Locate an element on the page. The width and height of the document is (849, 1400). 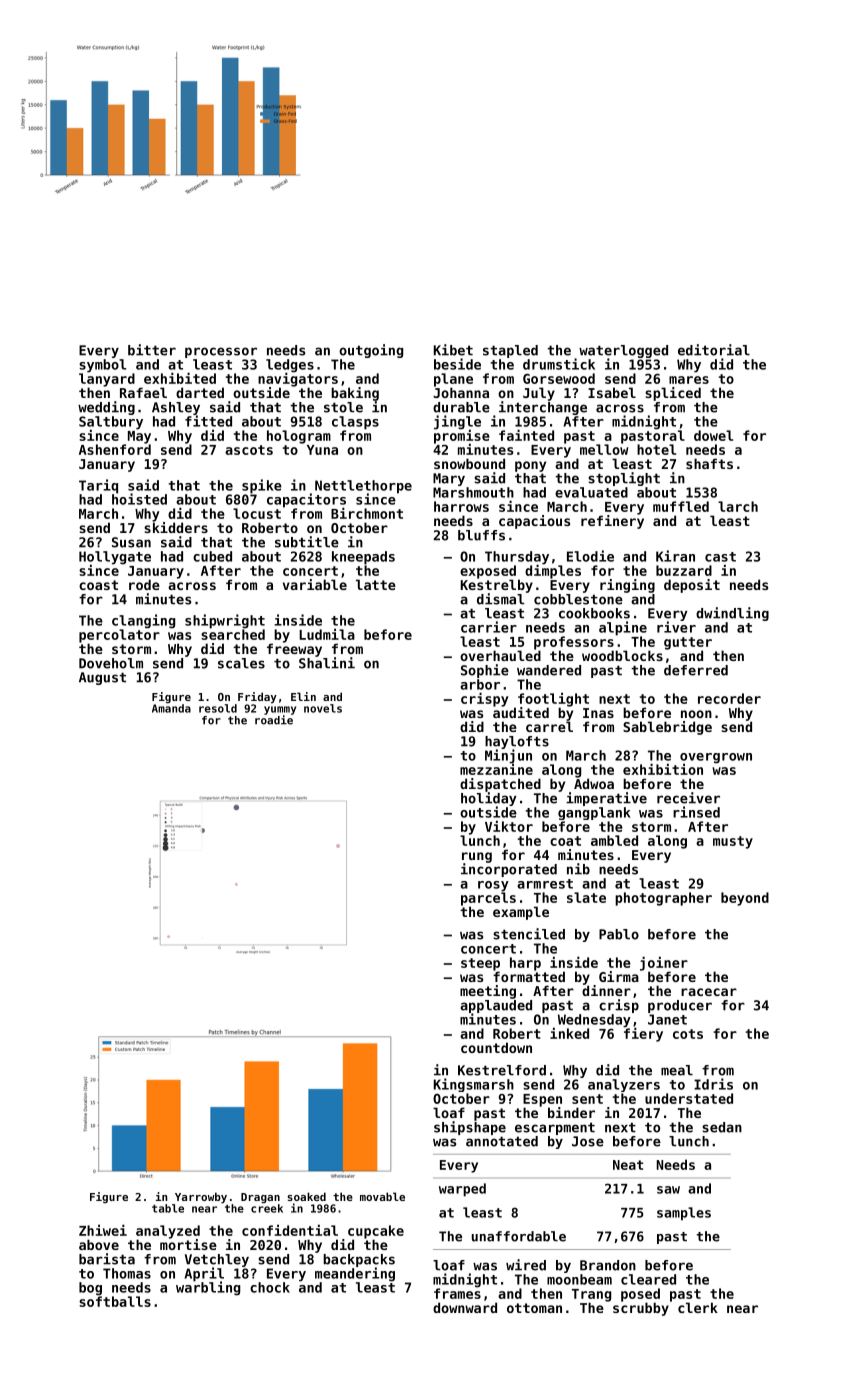
Zhiwei is located at coordinates (103, 1230).
